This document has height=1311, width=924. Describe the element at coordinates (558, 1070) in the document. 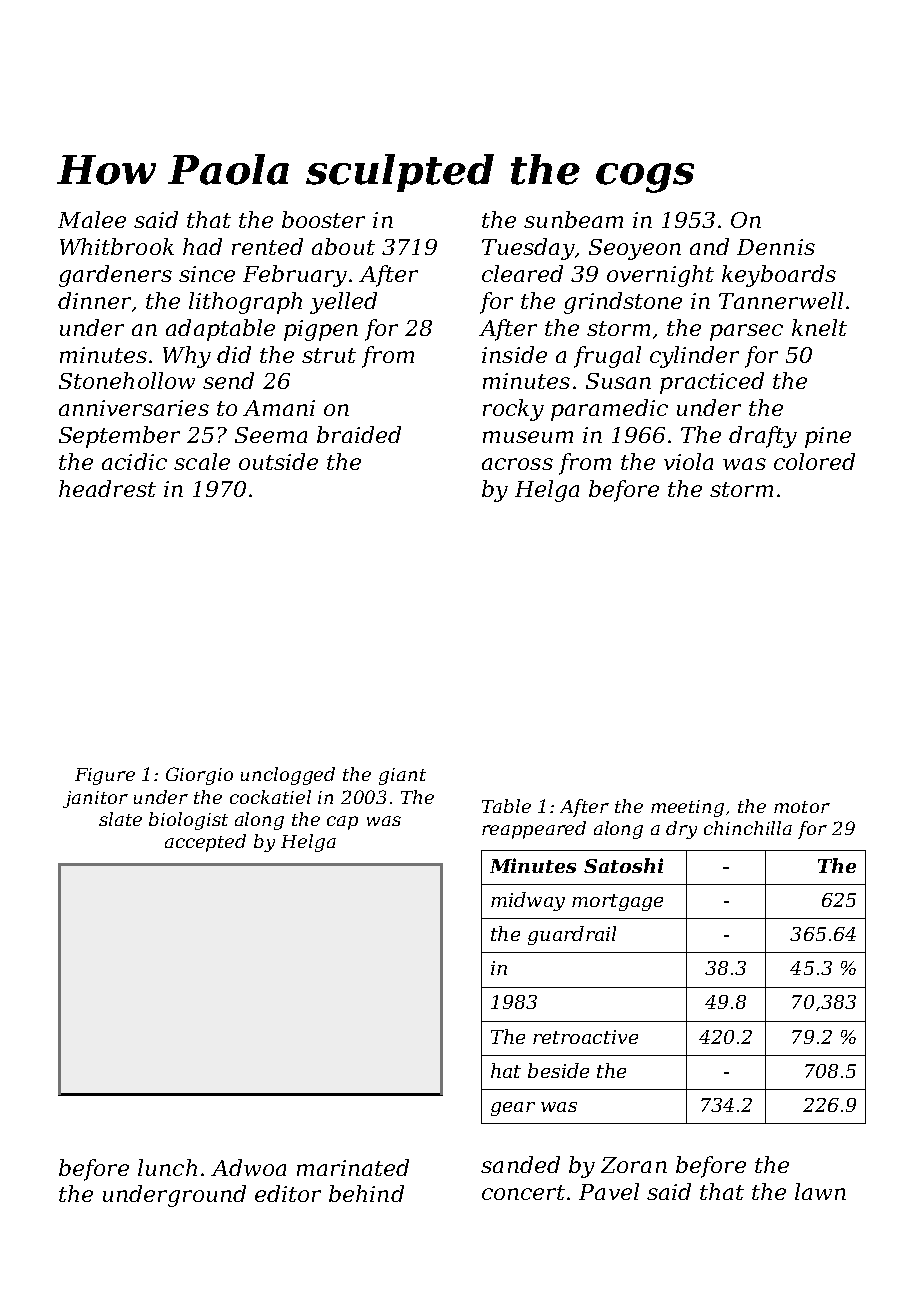

I see `beside` at that location.
